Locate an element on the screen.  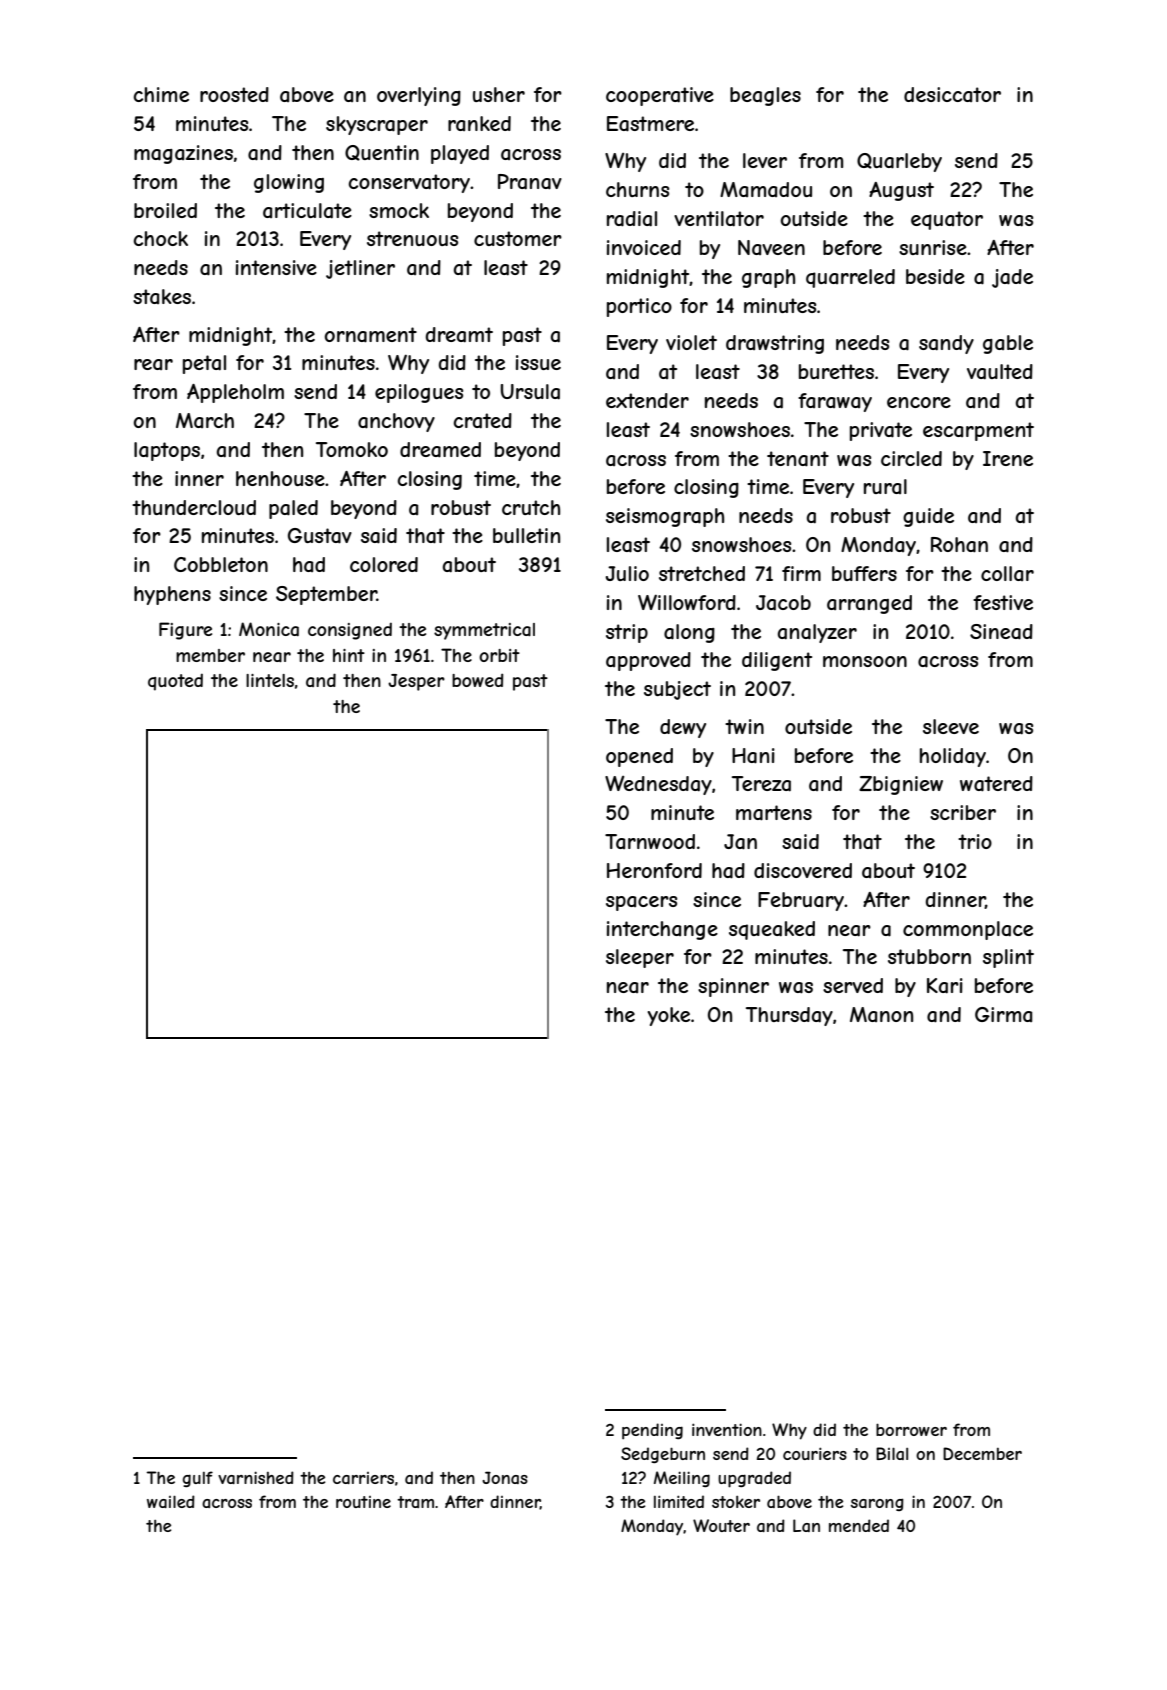
along is located at coordinates (689, 633).
